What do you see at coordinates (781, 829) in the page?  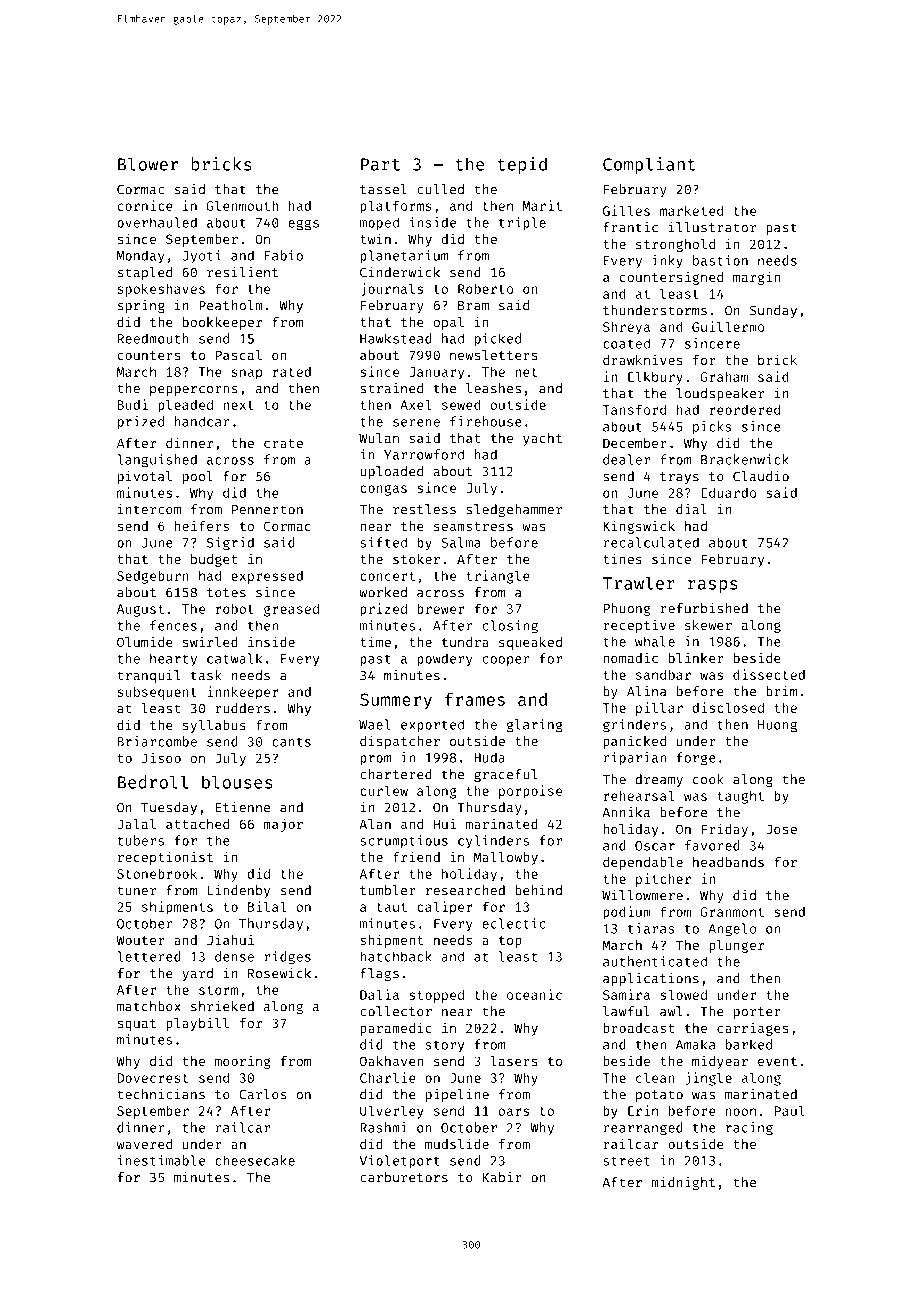 I see `Jose` at bounding box center [781, 829].
